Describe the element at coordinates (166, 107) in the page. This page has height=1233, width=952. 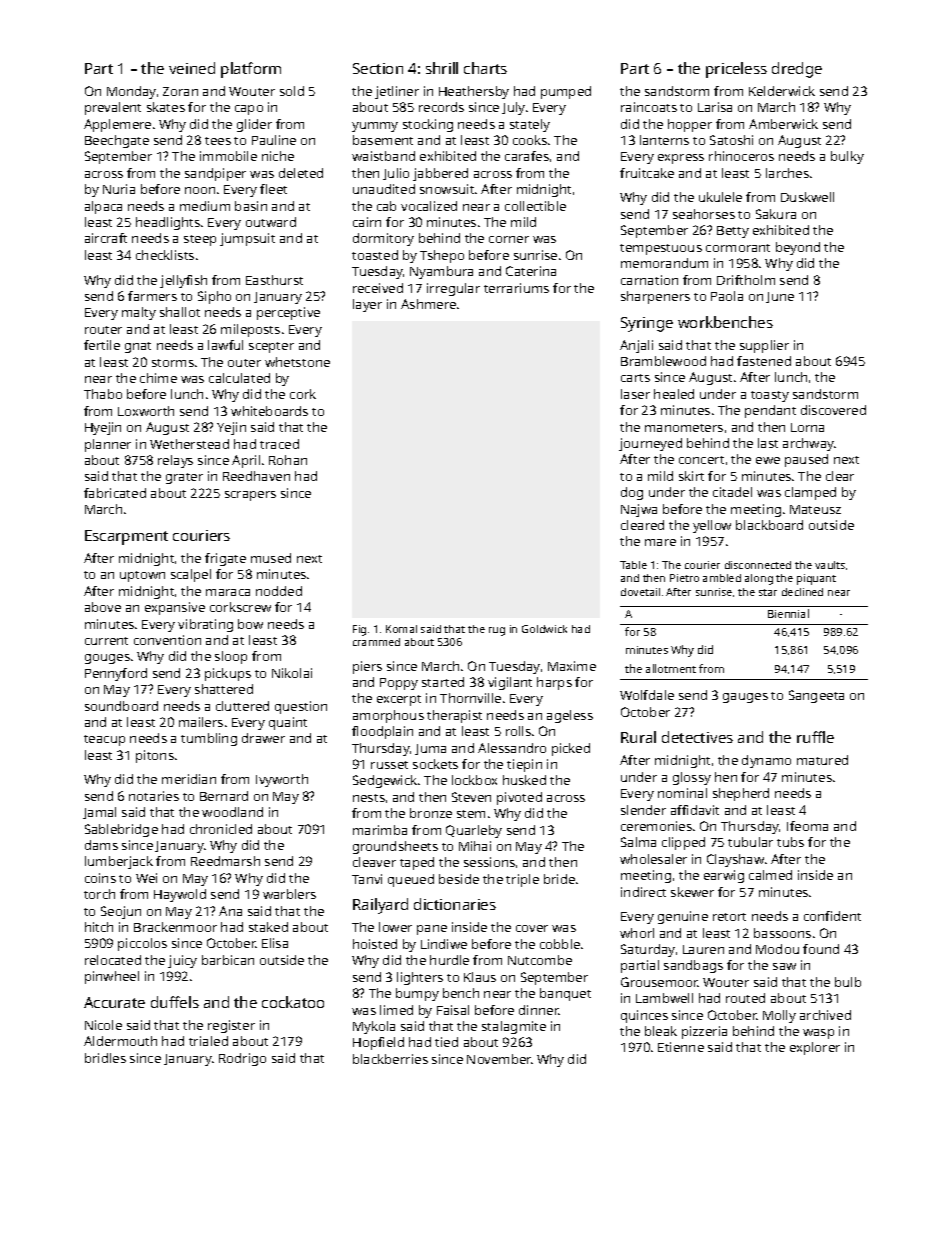
I see `skates` at that location.
